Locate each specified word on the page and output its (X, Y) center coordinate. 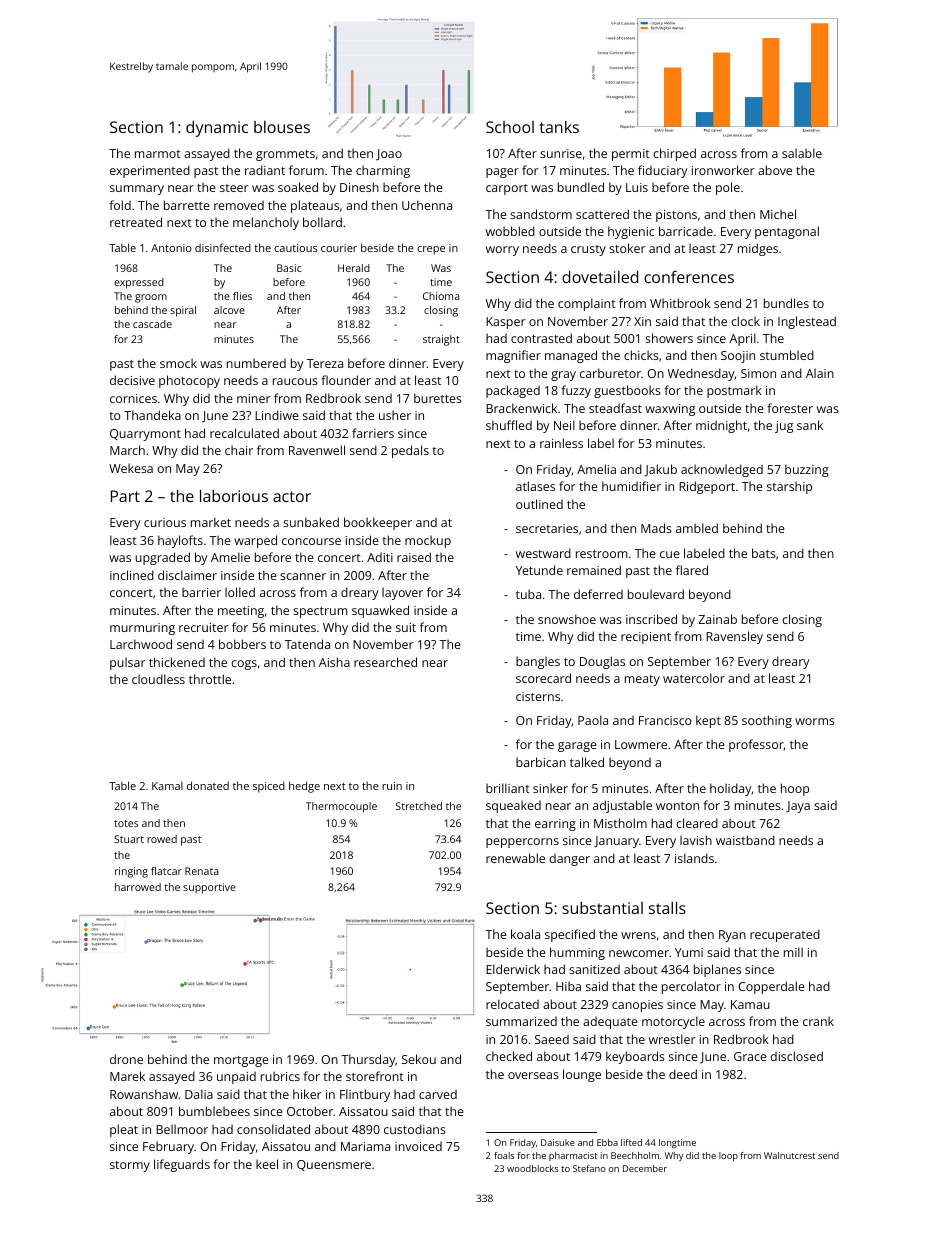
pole (728, 188)
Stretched (419, 806)
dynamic (217, 129)
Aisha (334, 662)
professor (756, 745)
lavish (696, 840)
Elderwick (513, 969)
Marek (127, 1076)
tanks (559, 127)
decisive (132, 380)
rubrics (280, 1076)
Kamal (167, 786)
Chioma (441, 296)
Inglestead (807, 322)
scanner (303, 576)
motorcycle (673, 1022)
